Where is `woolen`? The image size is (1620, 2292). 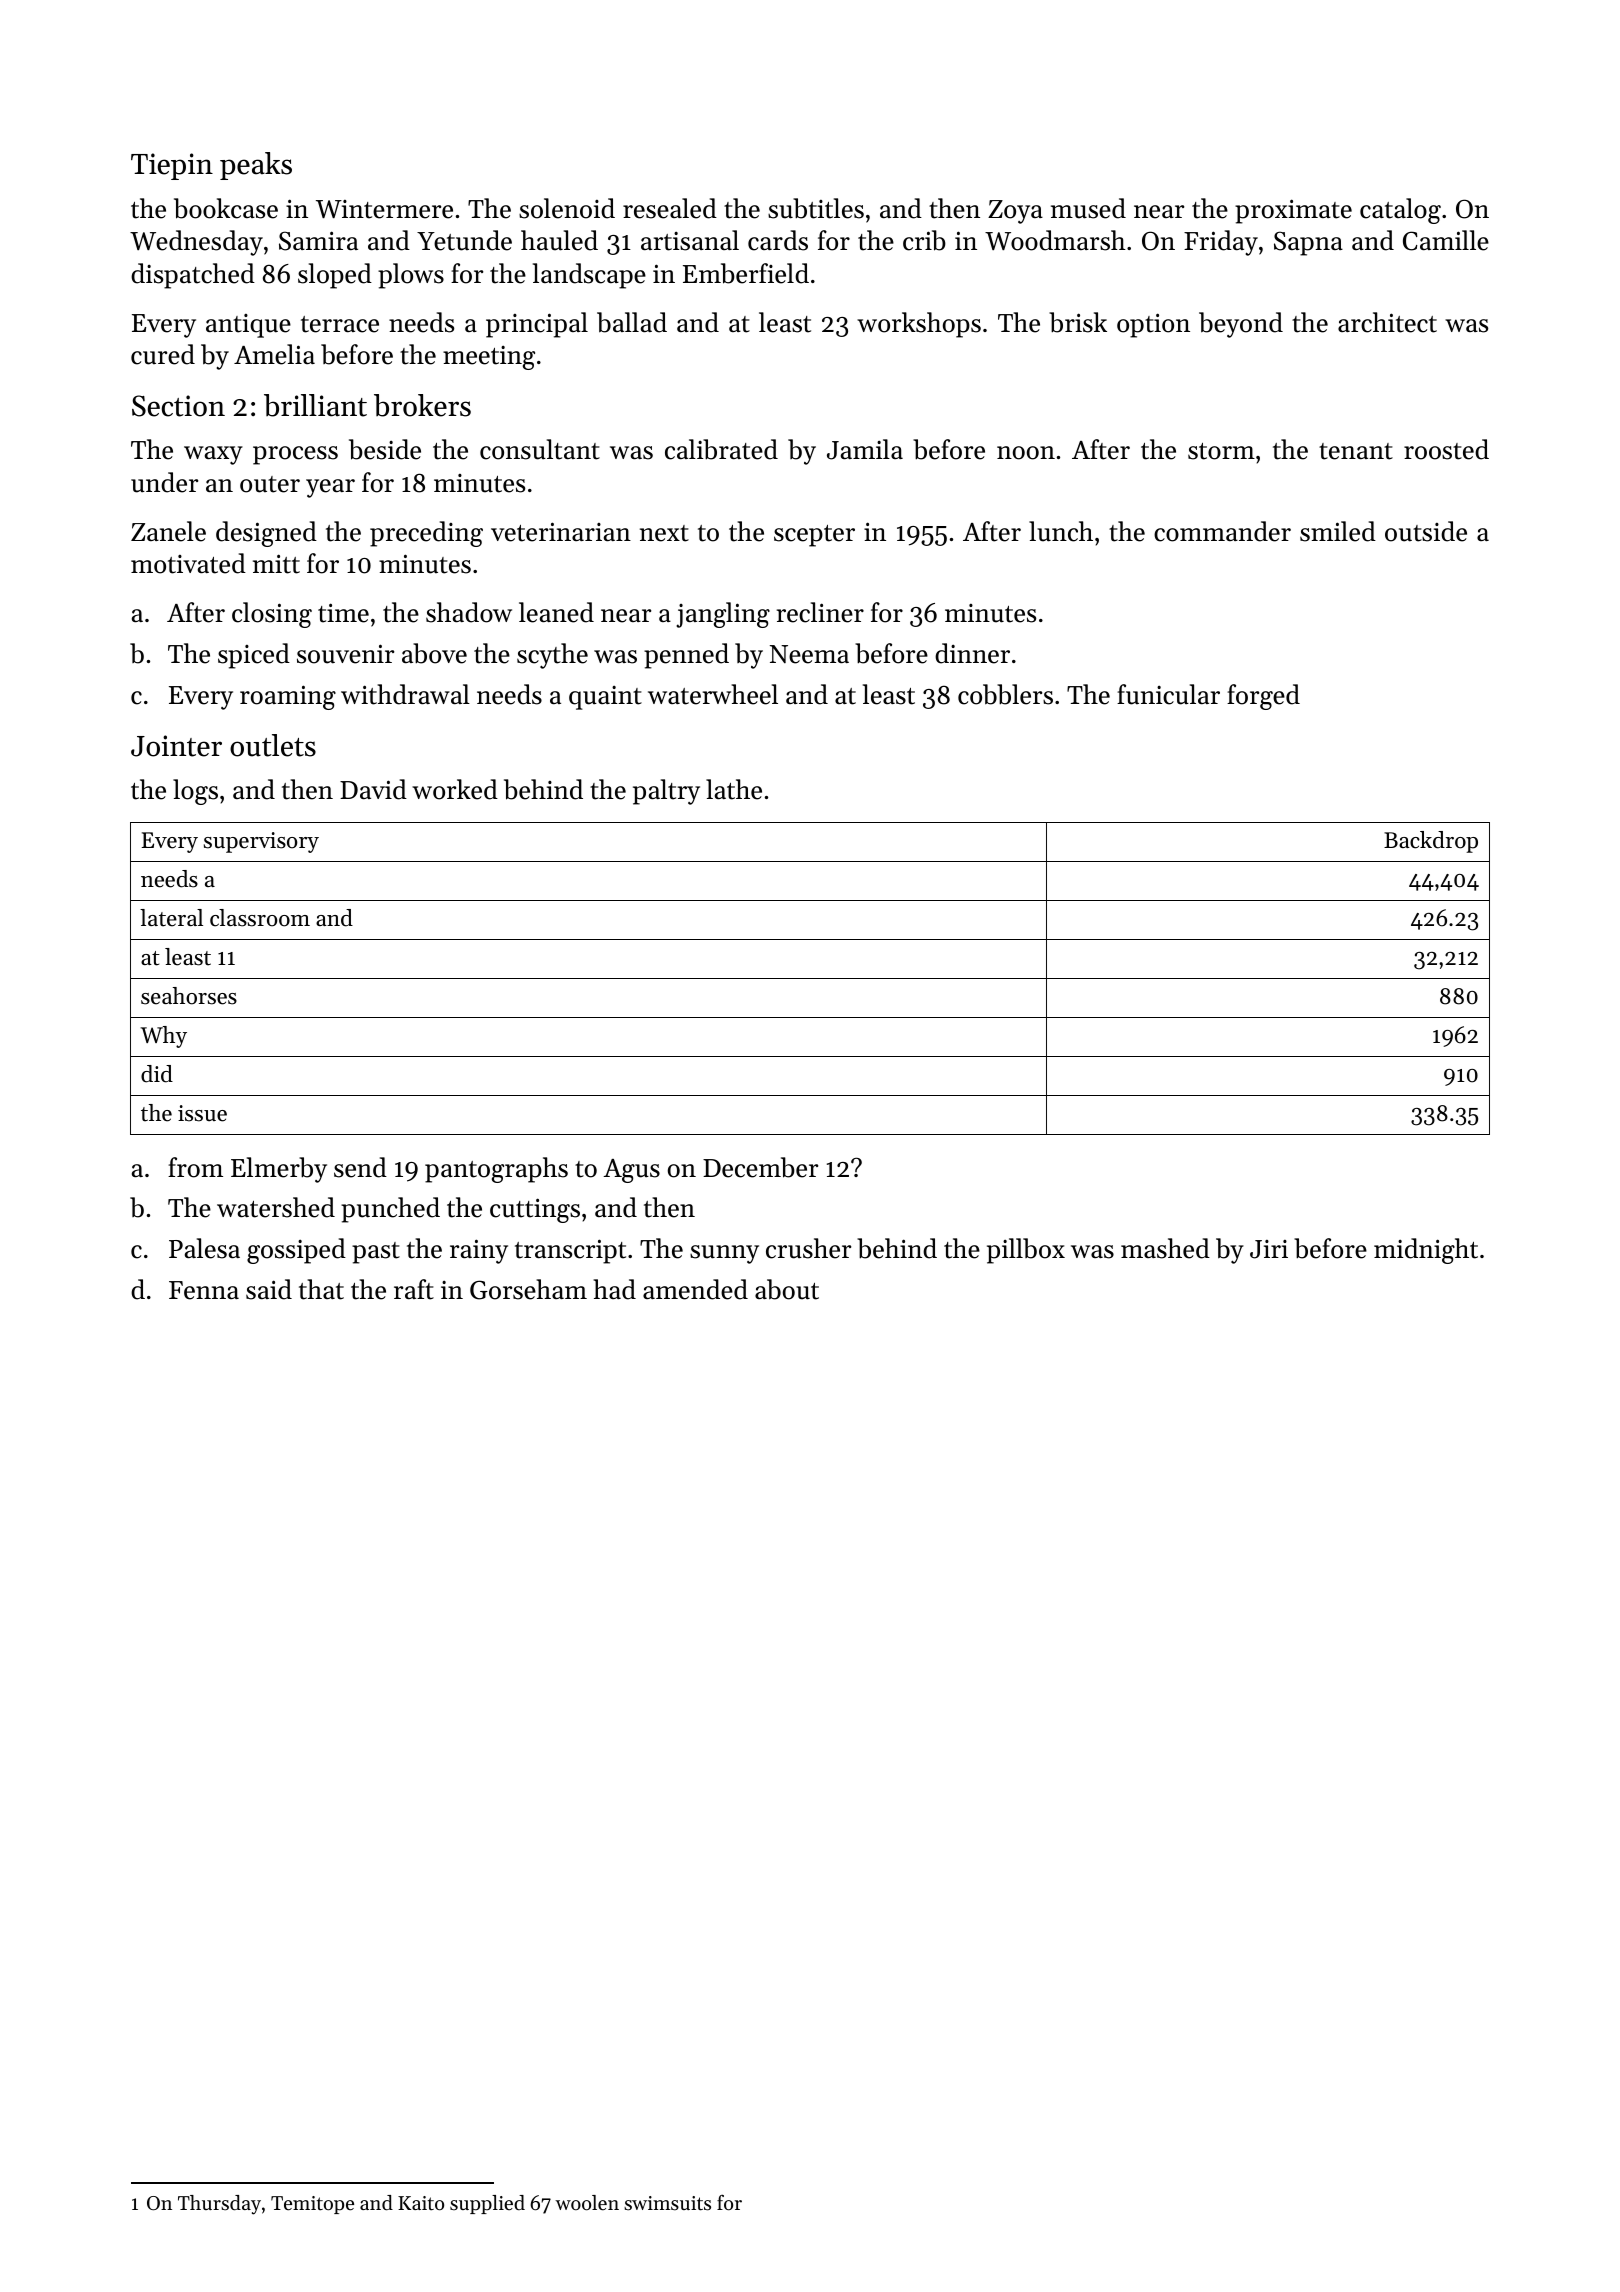 woolen is located at coordinates (587, 2202).
